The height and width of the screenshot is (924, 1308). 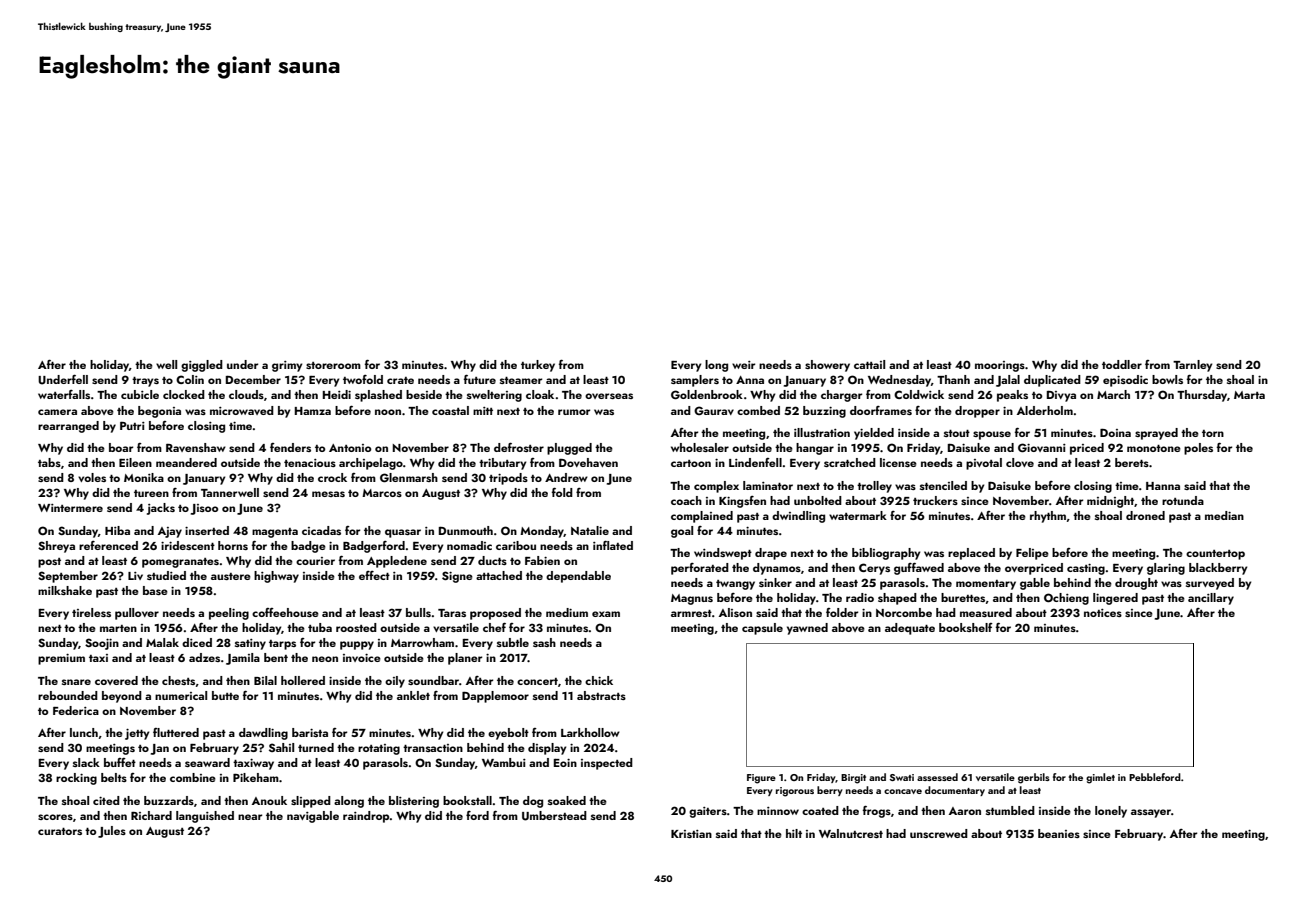 What do you see at coordinates (333, 365) in the screenshot?
I see `storeroom` at bounding box center [333, 365].
